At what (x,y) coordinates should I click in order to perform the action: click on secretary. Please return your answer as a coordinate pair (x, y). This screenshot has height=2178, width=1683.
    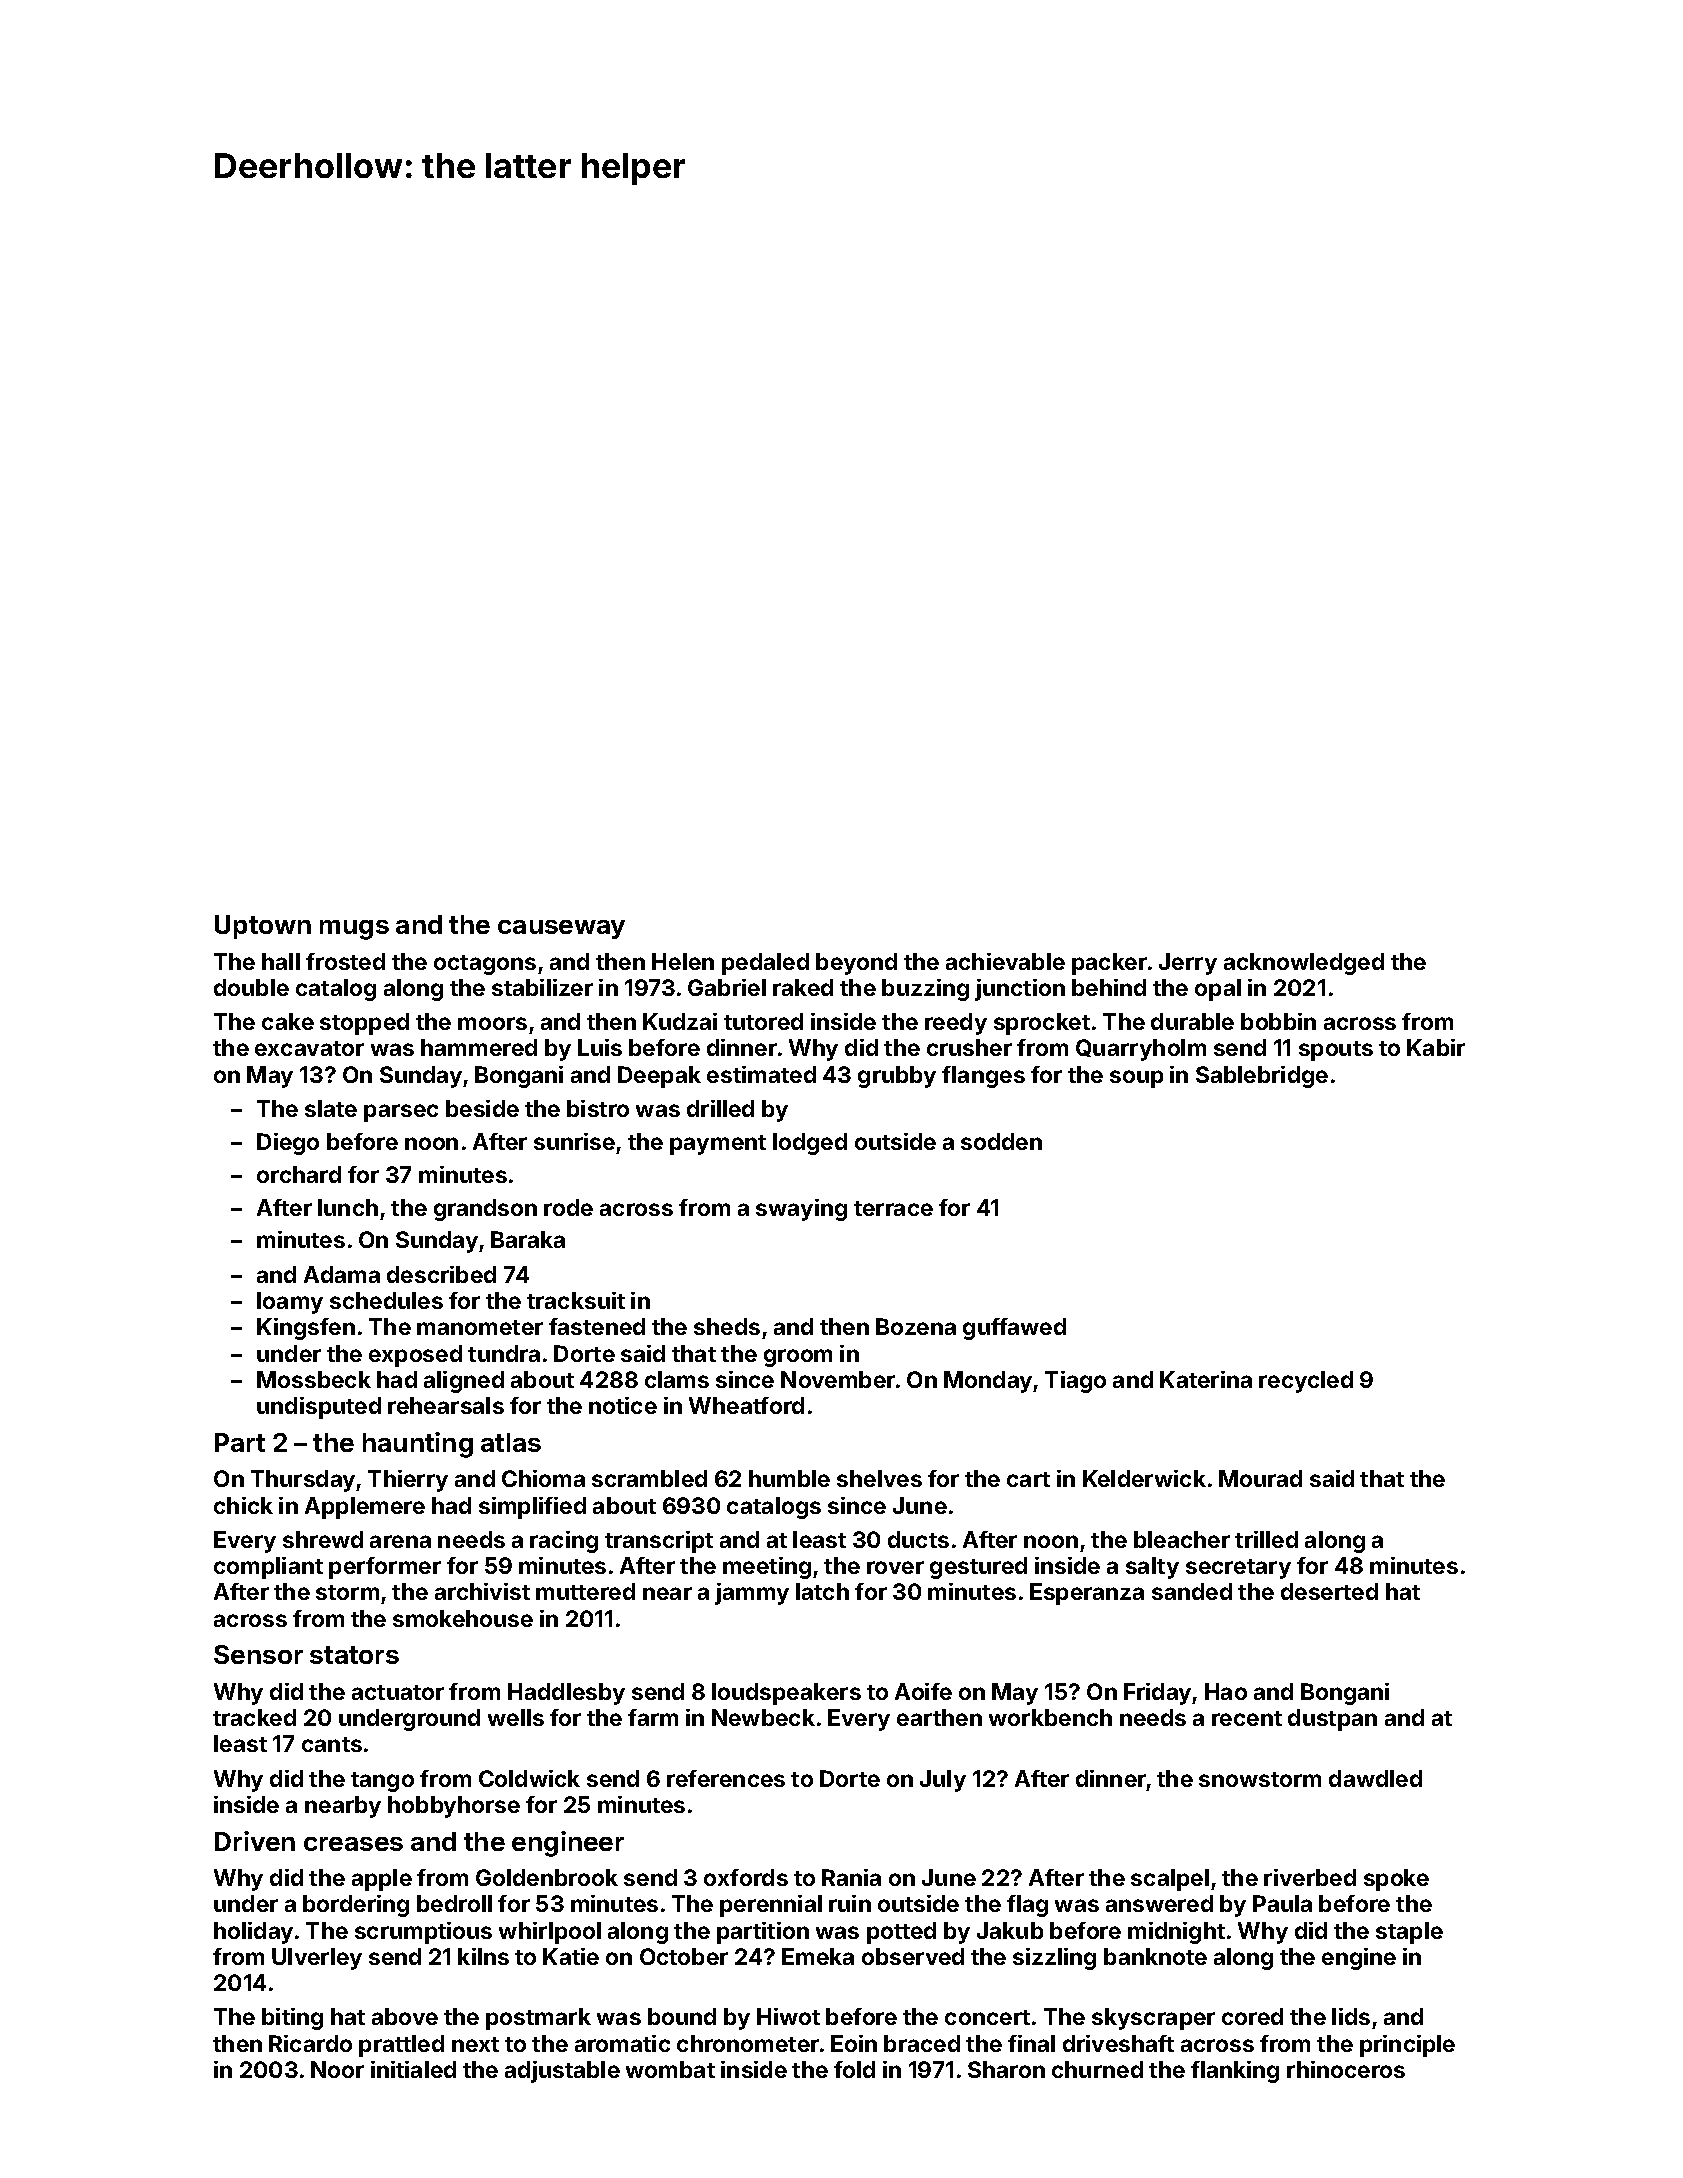
    Looking at the image, I should click on (1238, 1569).
